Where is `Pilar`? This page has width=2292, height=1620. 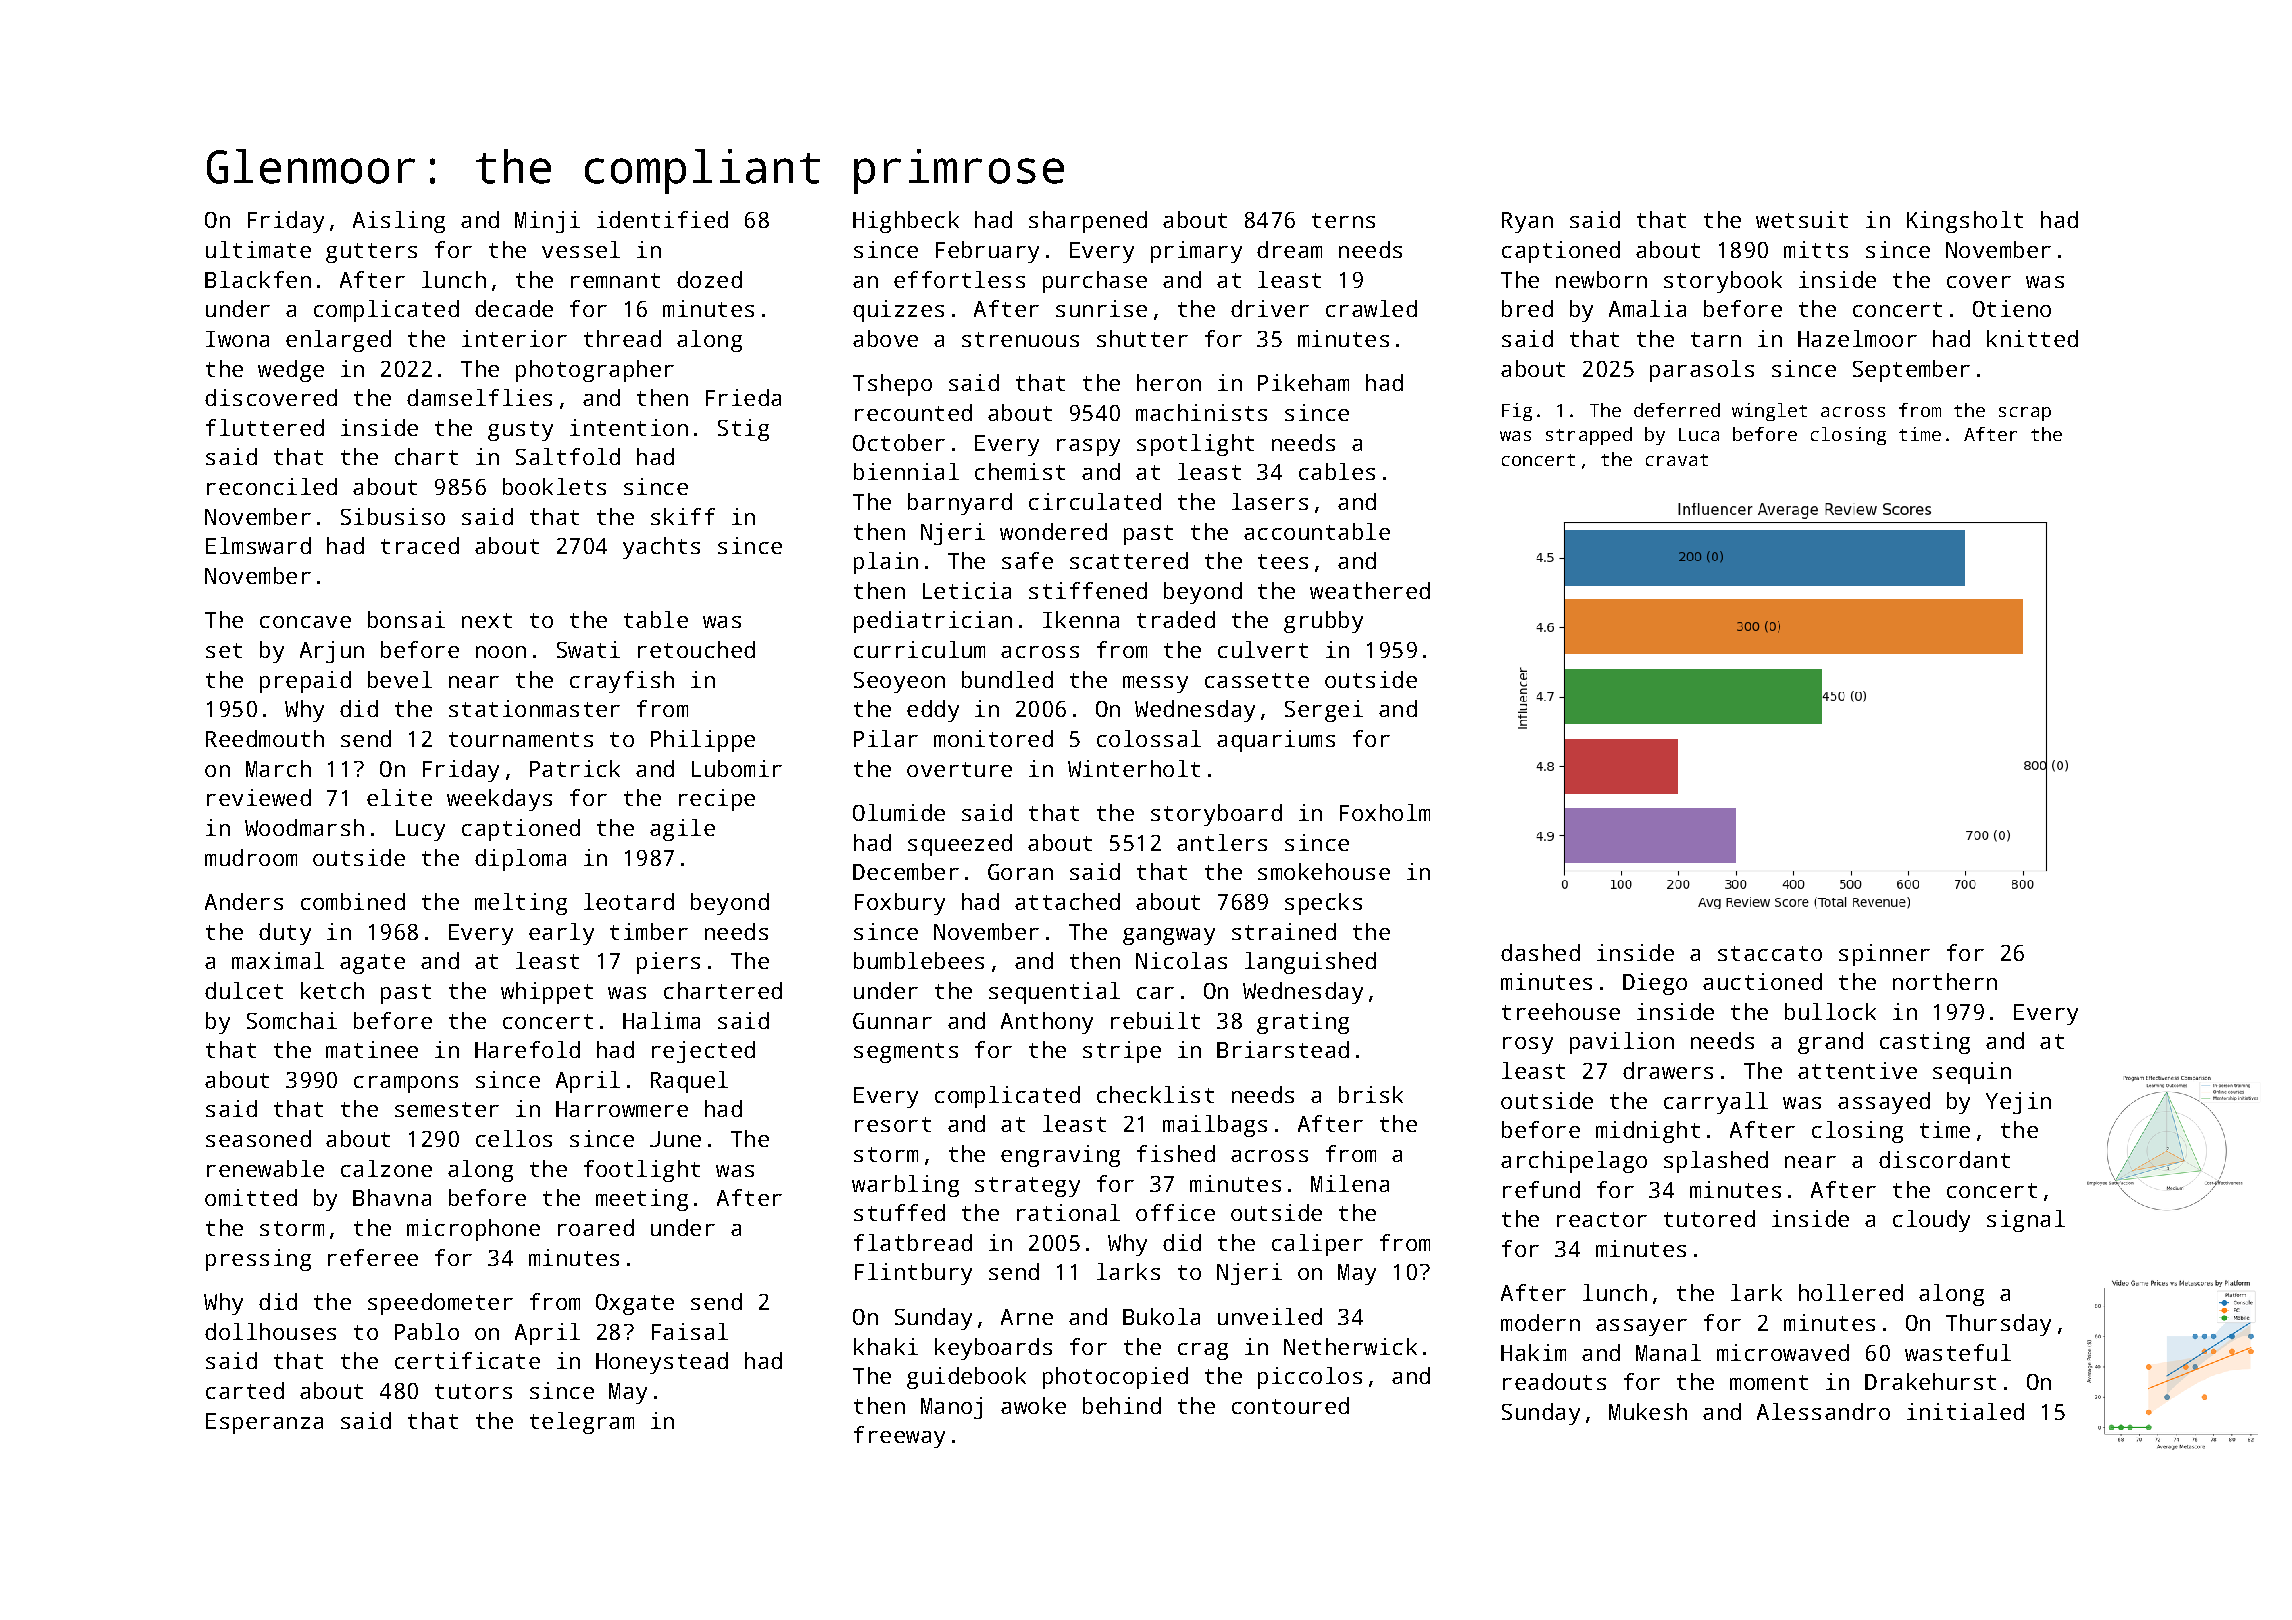 Pilar is located at coordinates (886, 738).
